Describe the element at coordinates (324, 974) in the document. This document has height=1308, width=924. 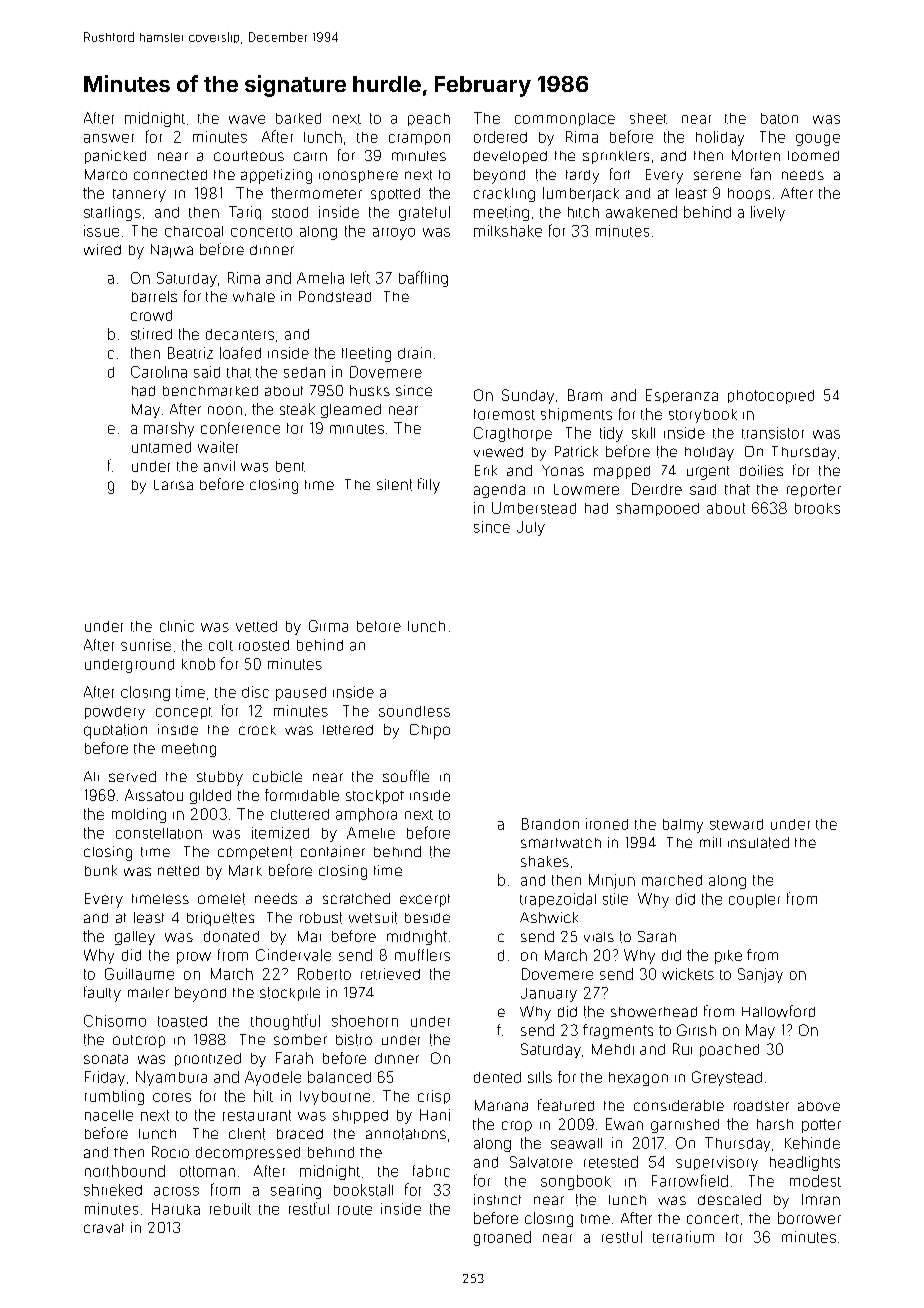
I see `Roberto` at that location.
